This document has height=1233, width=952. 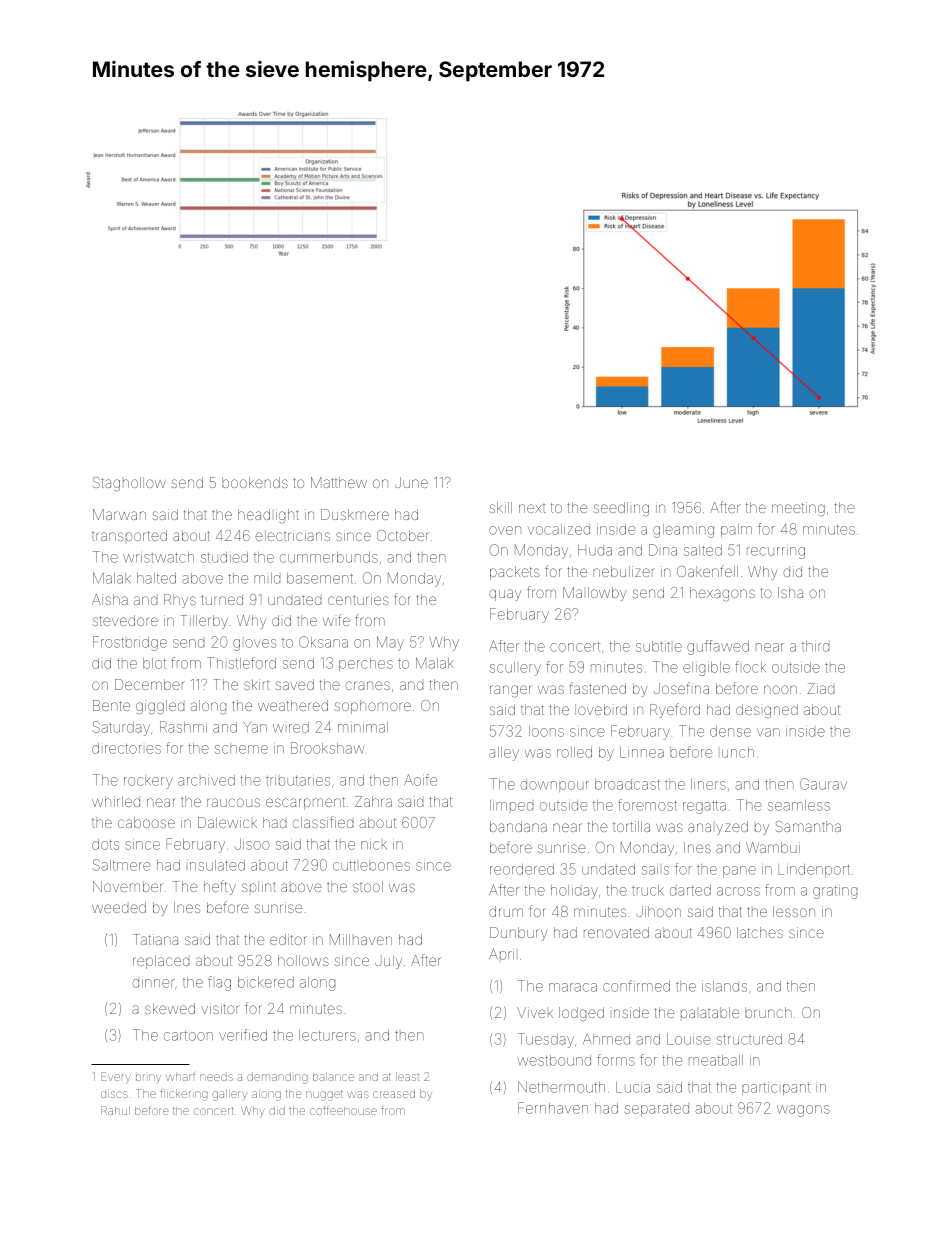 I want to click on Mallowby, so click(x=595, y=594).
